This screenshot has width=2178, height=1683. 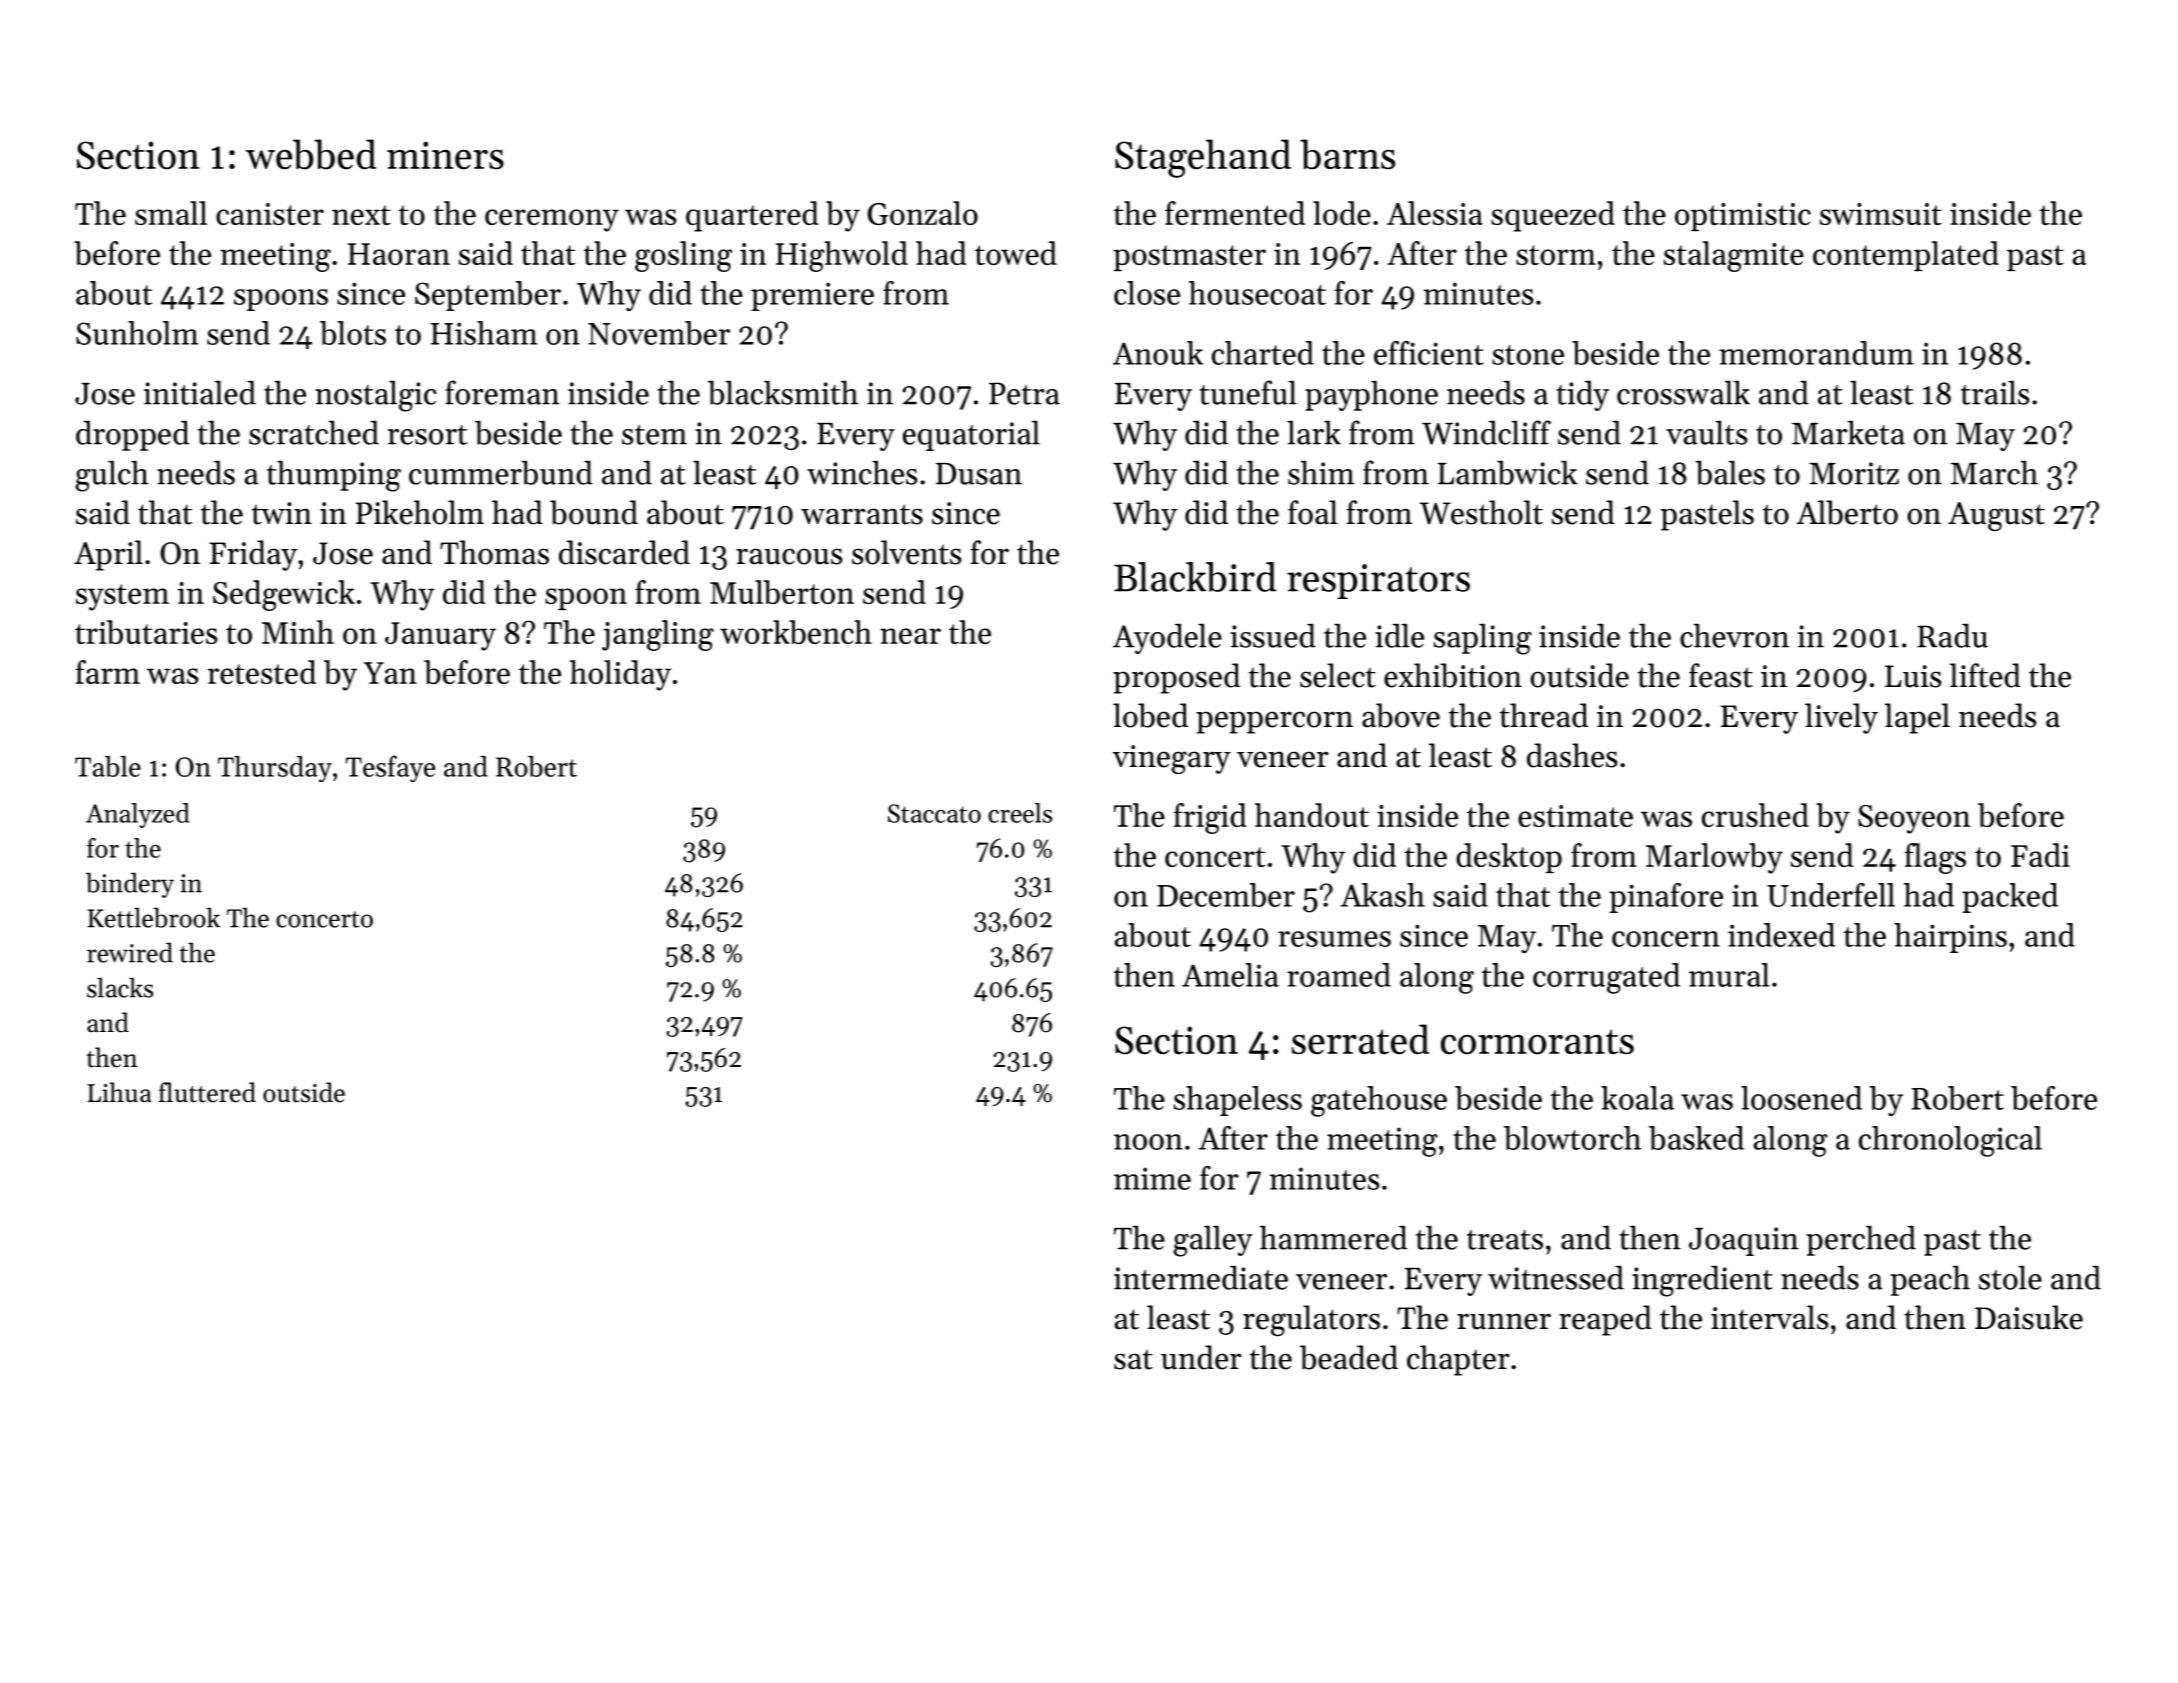 I want to click on April, so click(x=108, y=555).
